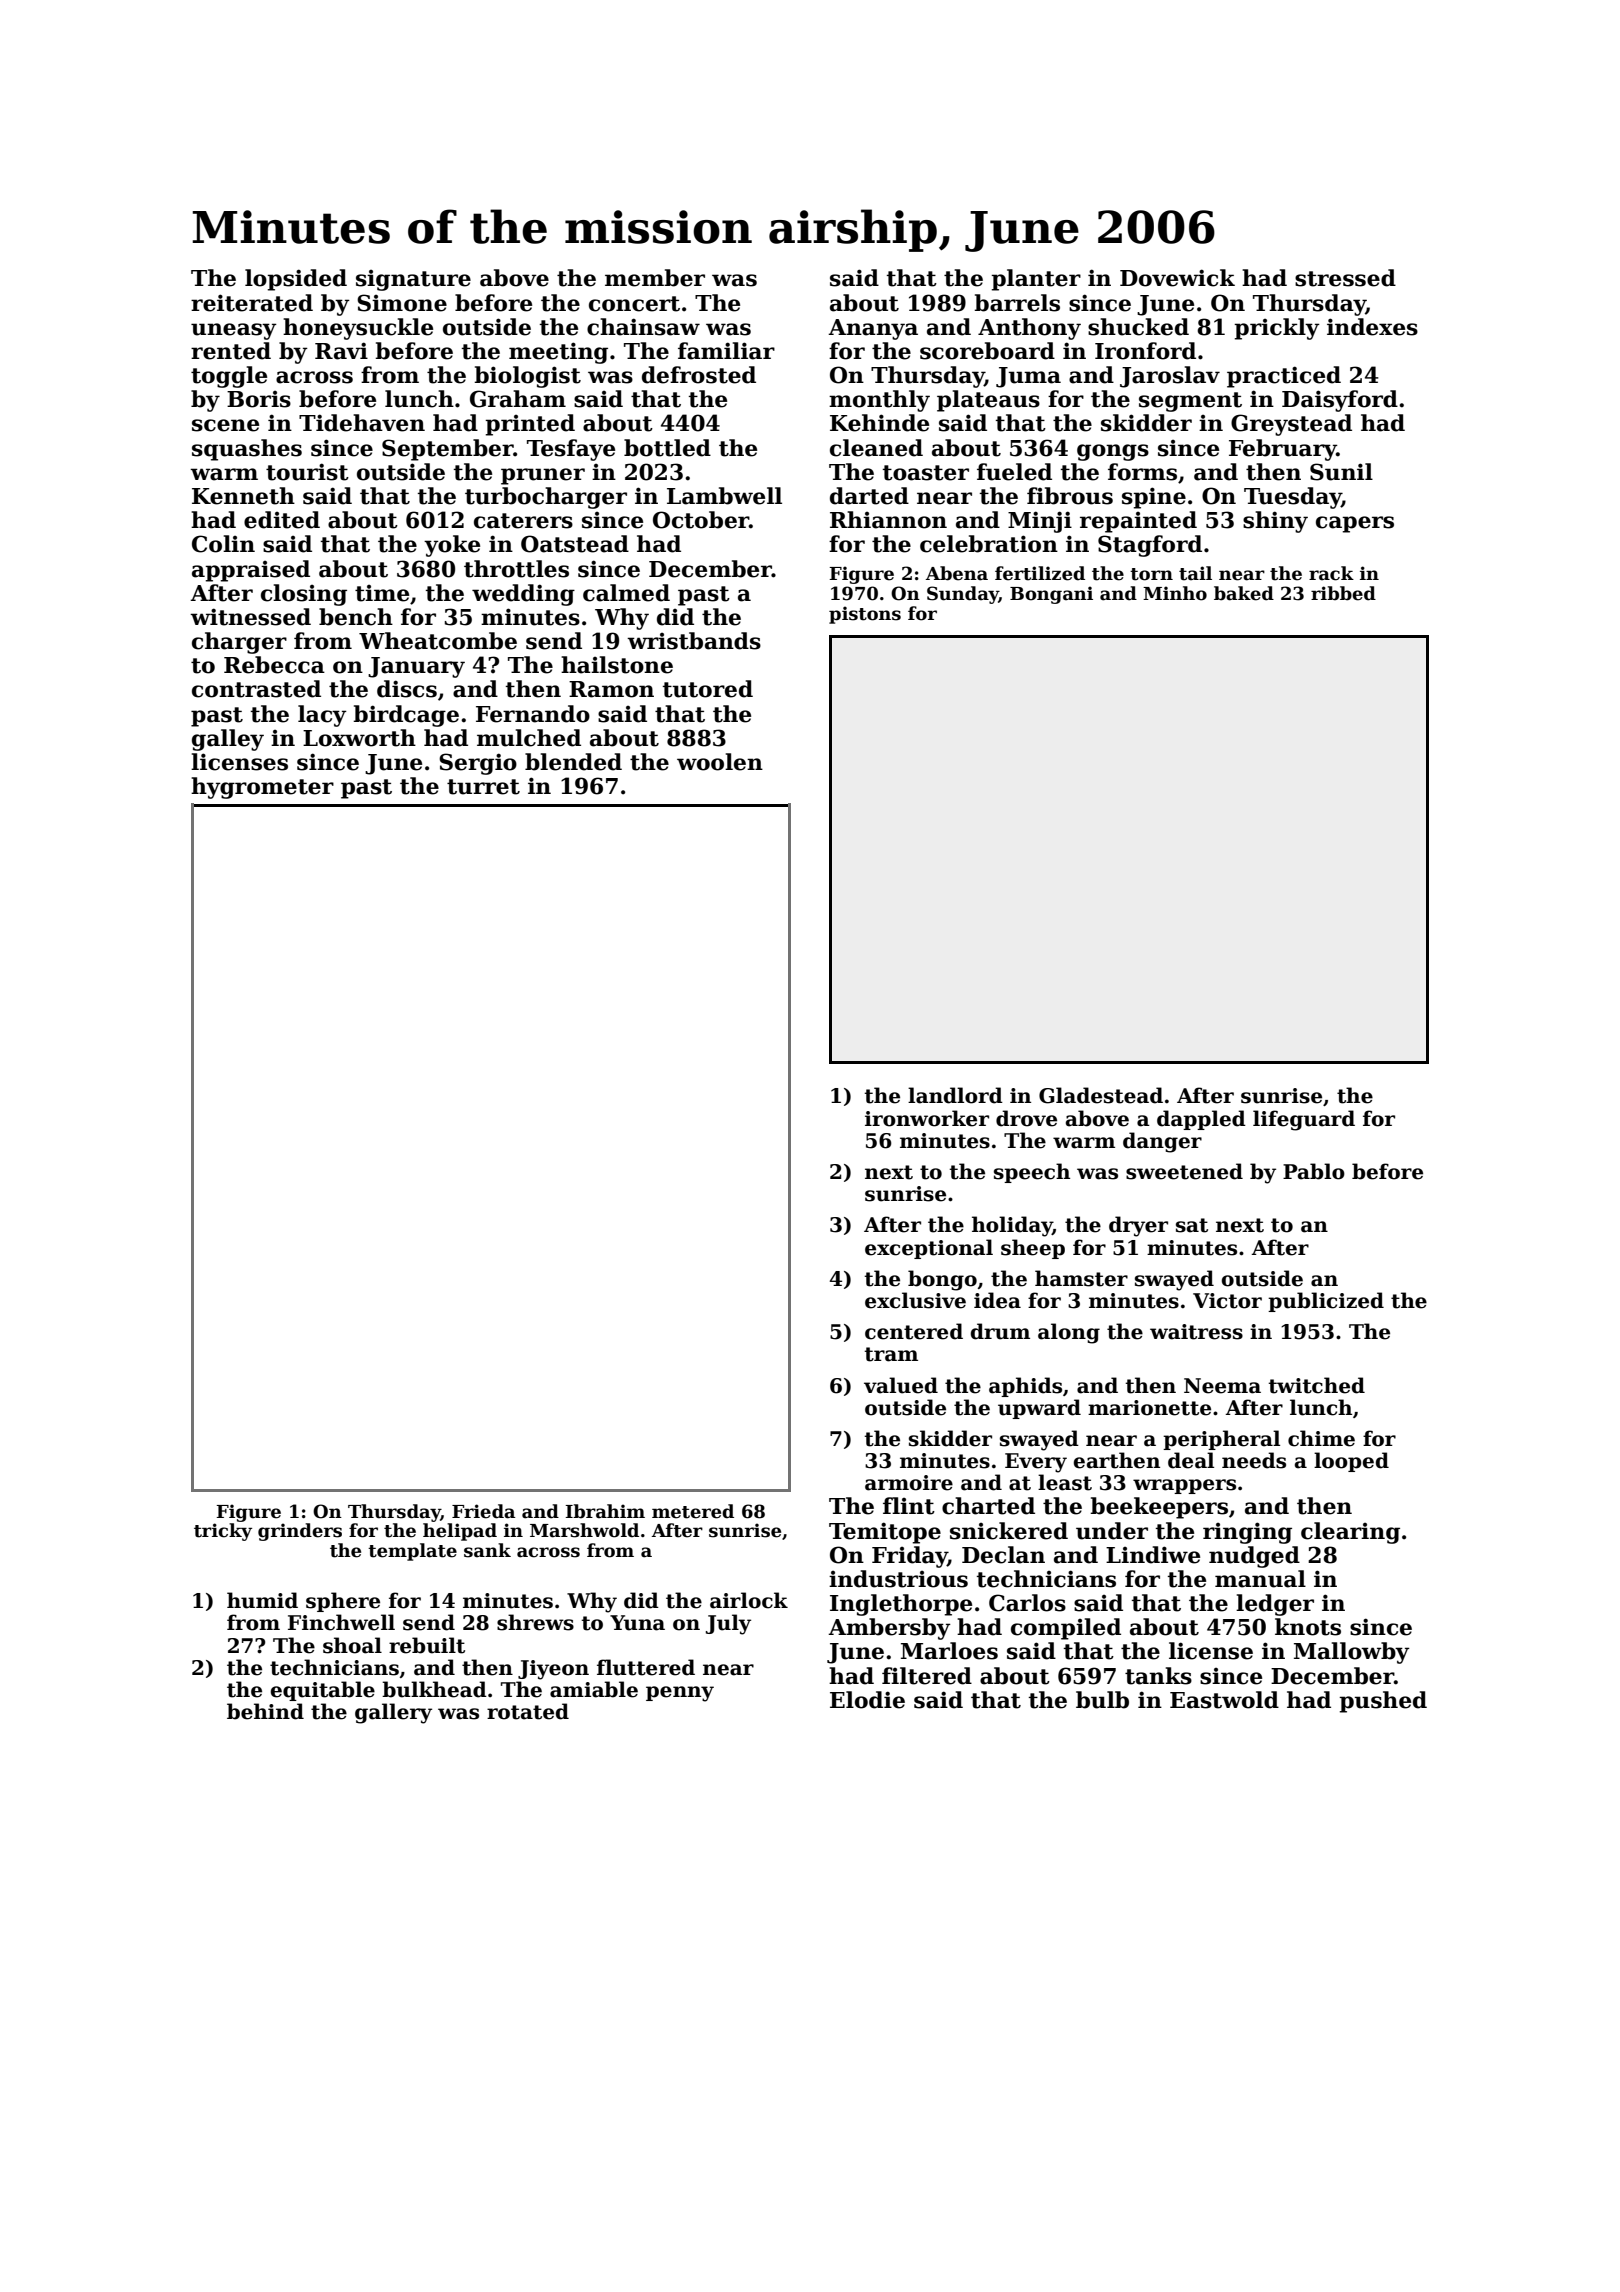 Image resolution: width=1620 pixels, height=2292 pixels. What do you see at coordinates (1345, 278) in the screenshot?
I see `stressed` at bounding box center [1345, 278].
